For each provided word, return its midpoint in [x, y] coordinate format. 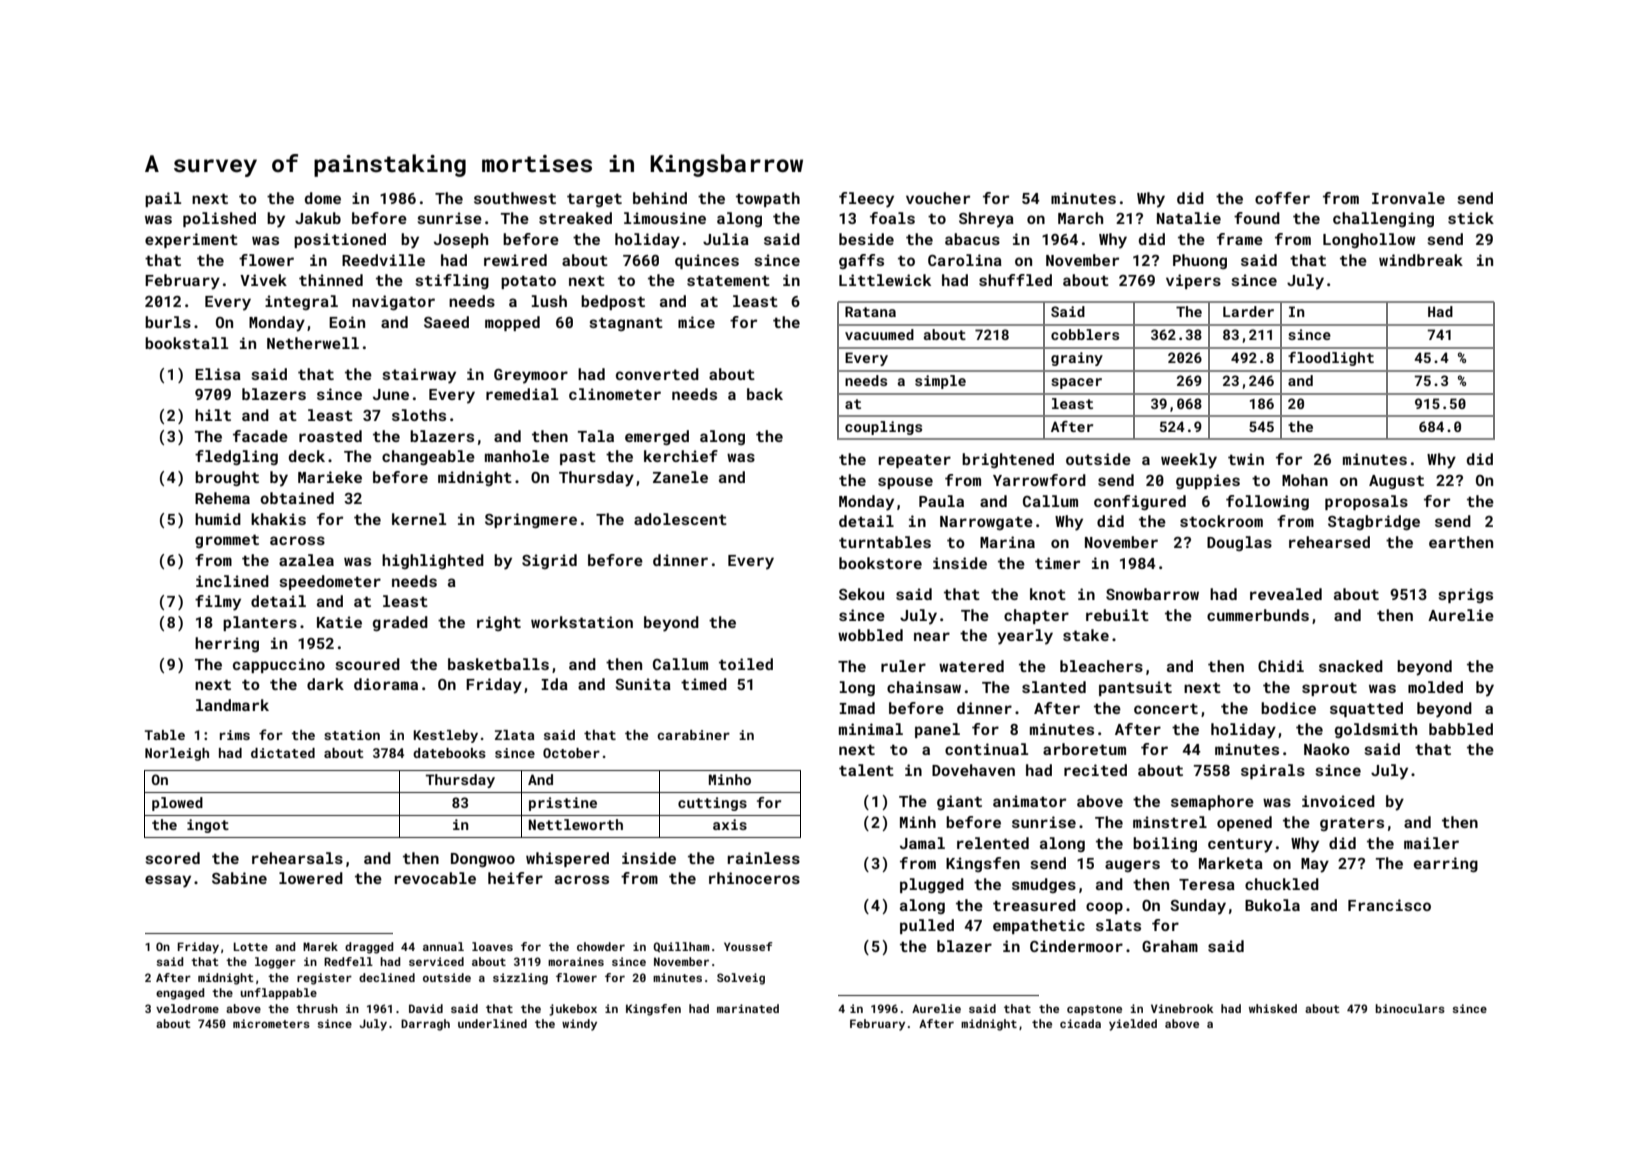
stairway [419, 376]
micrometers [271, 1023]
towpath [768, 199]
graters [1352, 824]
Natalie [1189, 218]
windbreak [1421, 260]
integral [301, 302]
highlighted [433, 561]
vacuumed [879, 334]
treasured [1034, 905]
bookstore [880, 563]
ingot [208, 826]
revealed [1286, 594]
